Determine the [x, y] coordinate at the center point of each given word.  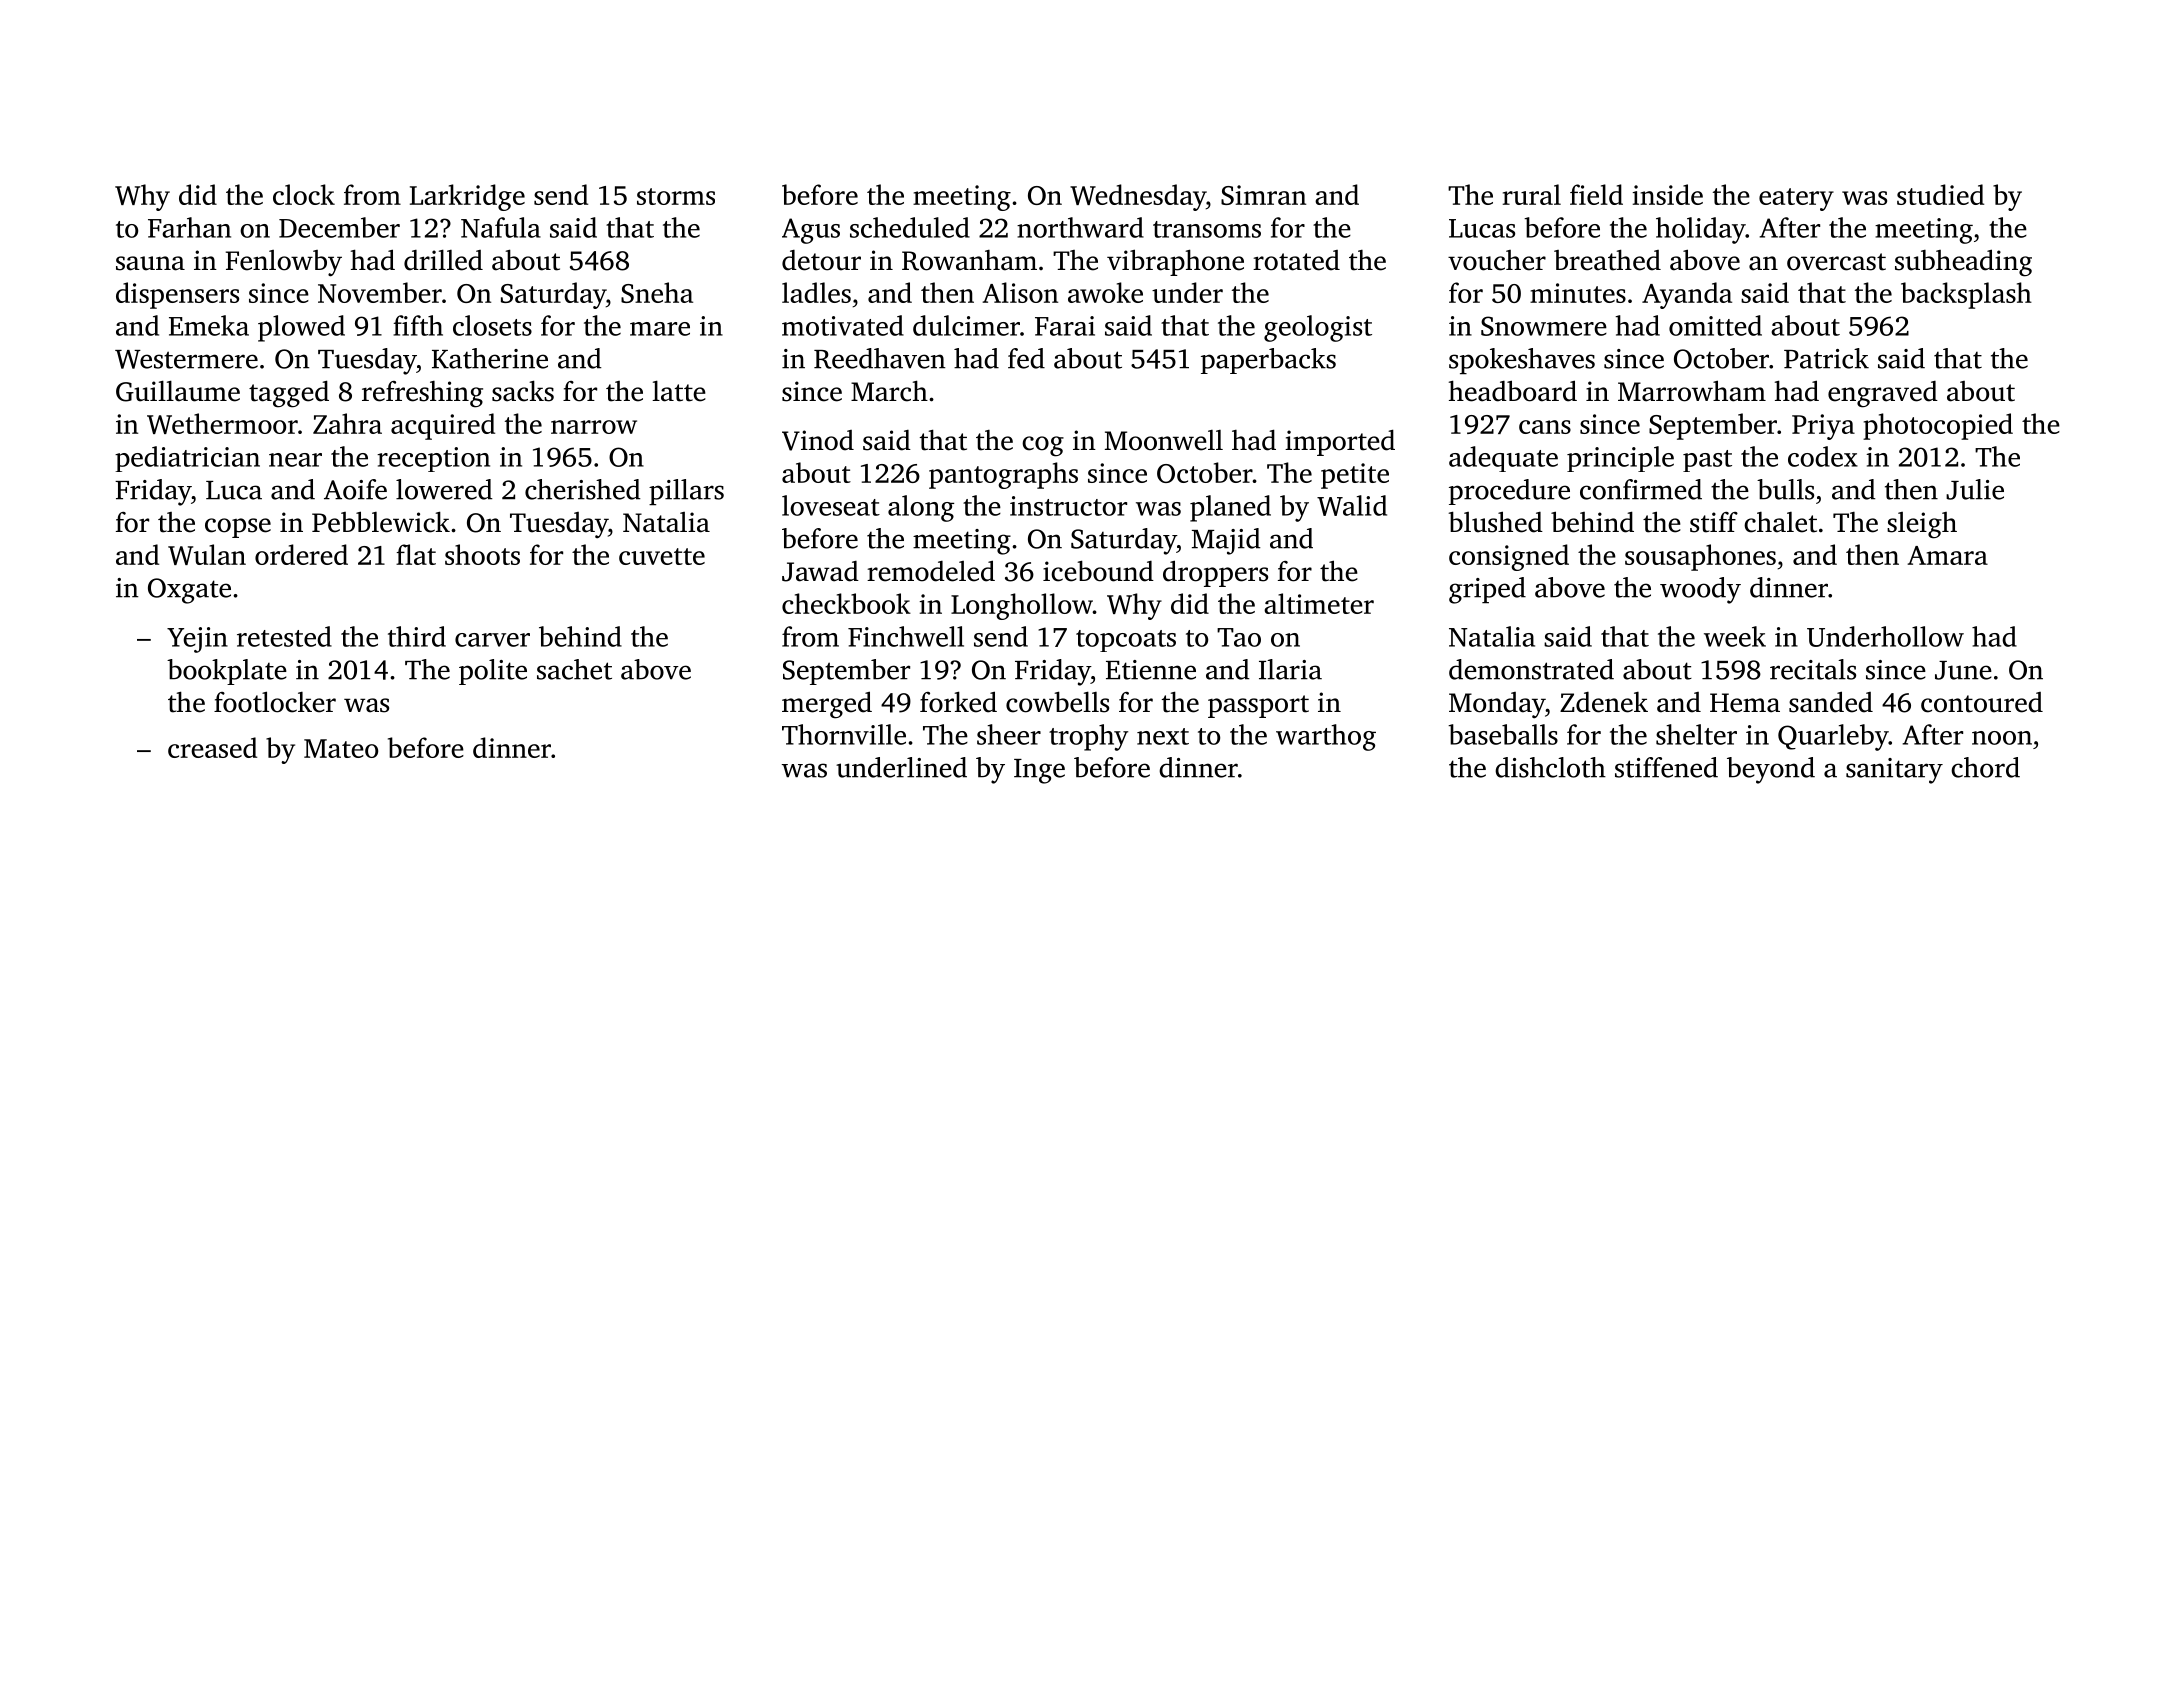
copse [238, 528]
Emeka [209, 325]
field [1596, 194]
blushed [1495, 522]
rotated [1296, 260]
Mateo [341, 748]
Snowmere [1544, 326]
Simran [1263, 195]
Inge [1039, 771]
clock [304, 194]
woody [1700, 590]
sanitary [1894, 771]
